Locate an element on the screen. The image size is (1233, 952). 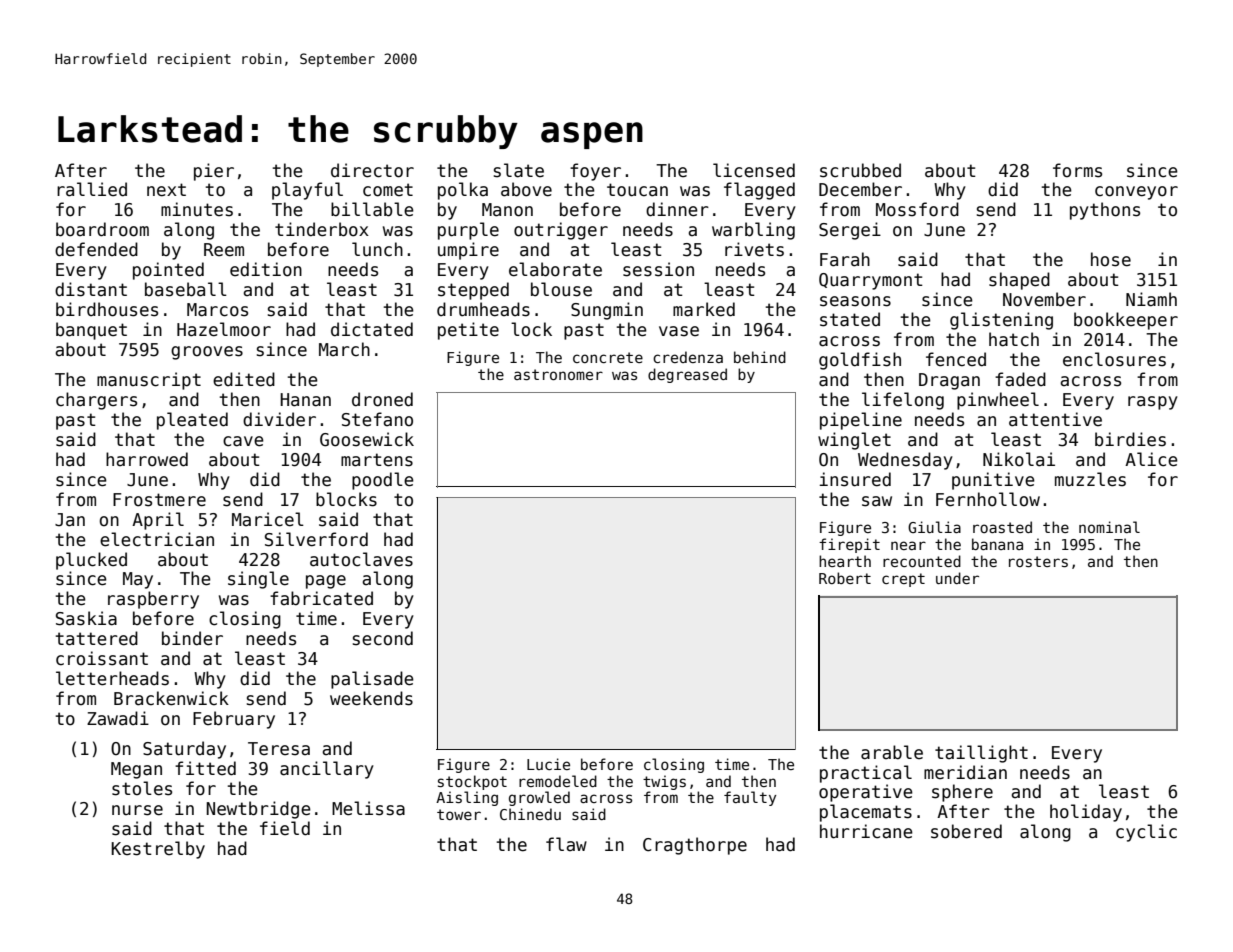
ancillary is located at coordinates (327, 770).
